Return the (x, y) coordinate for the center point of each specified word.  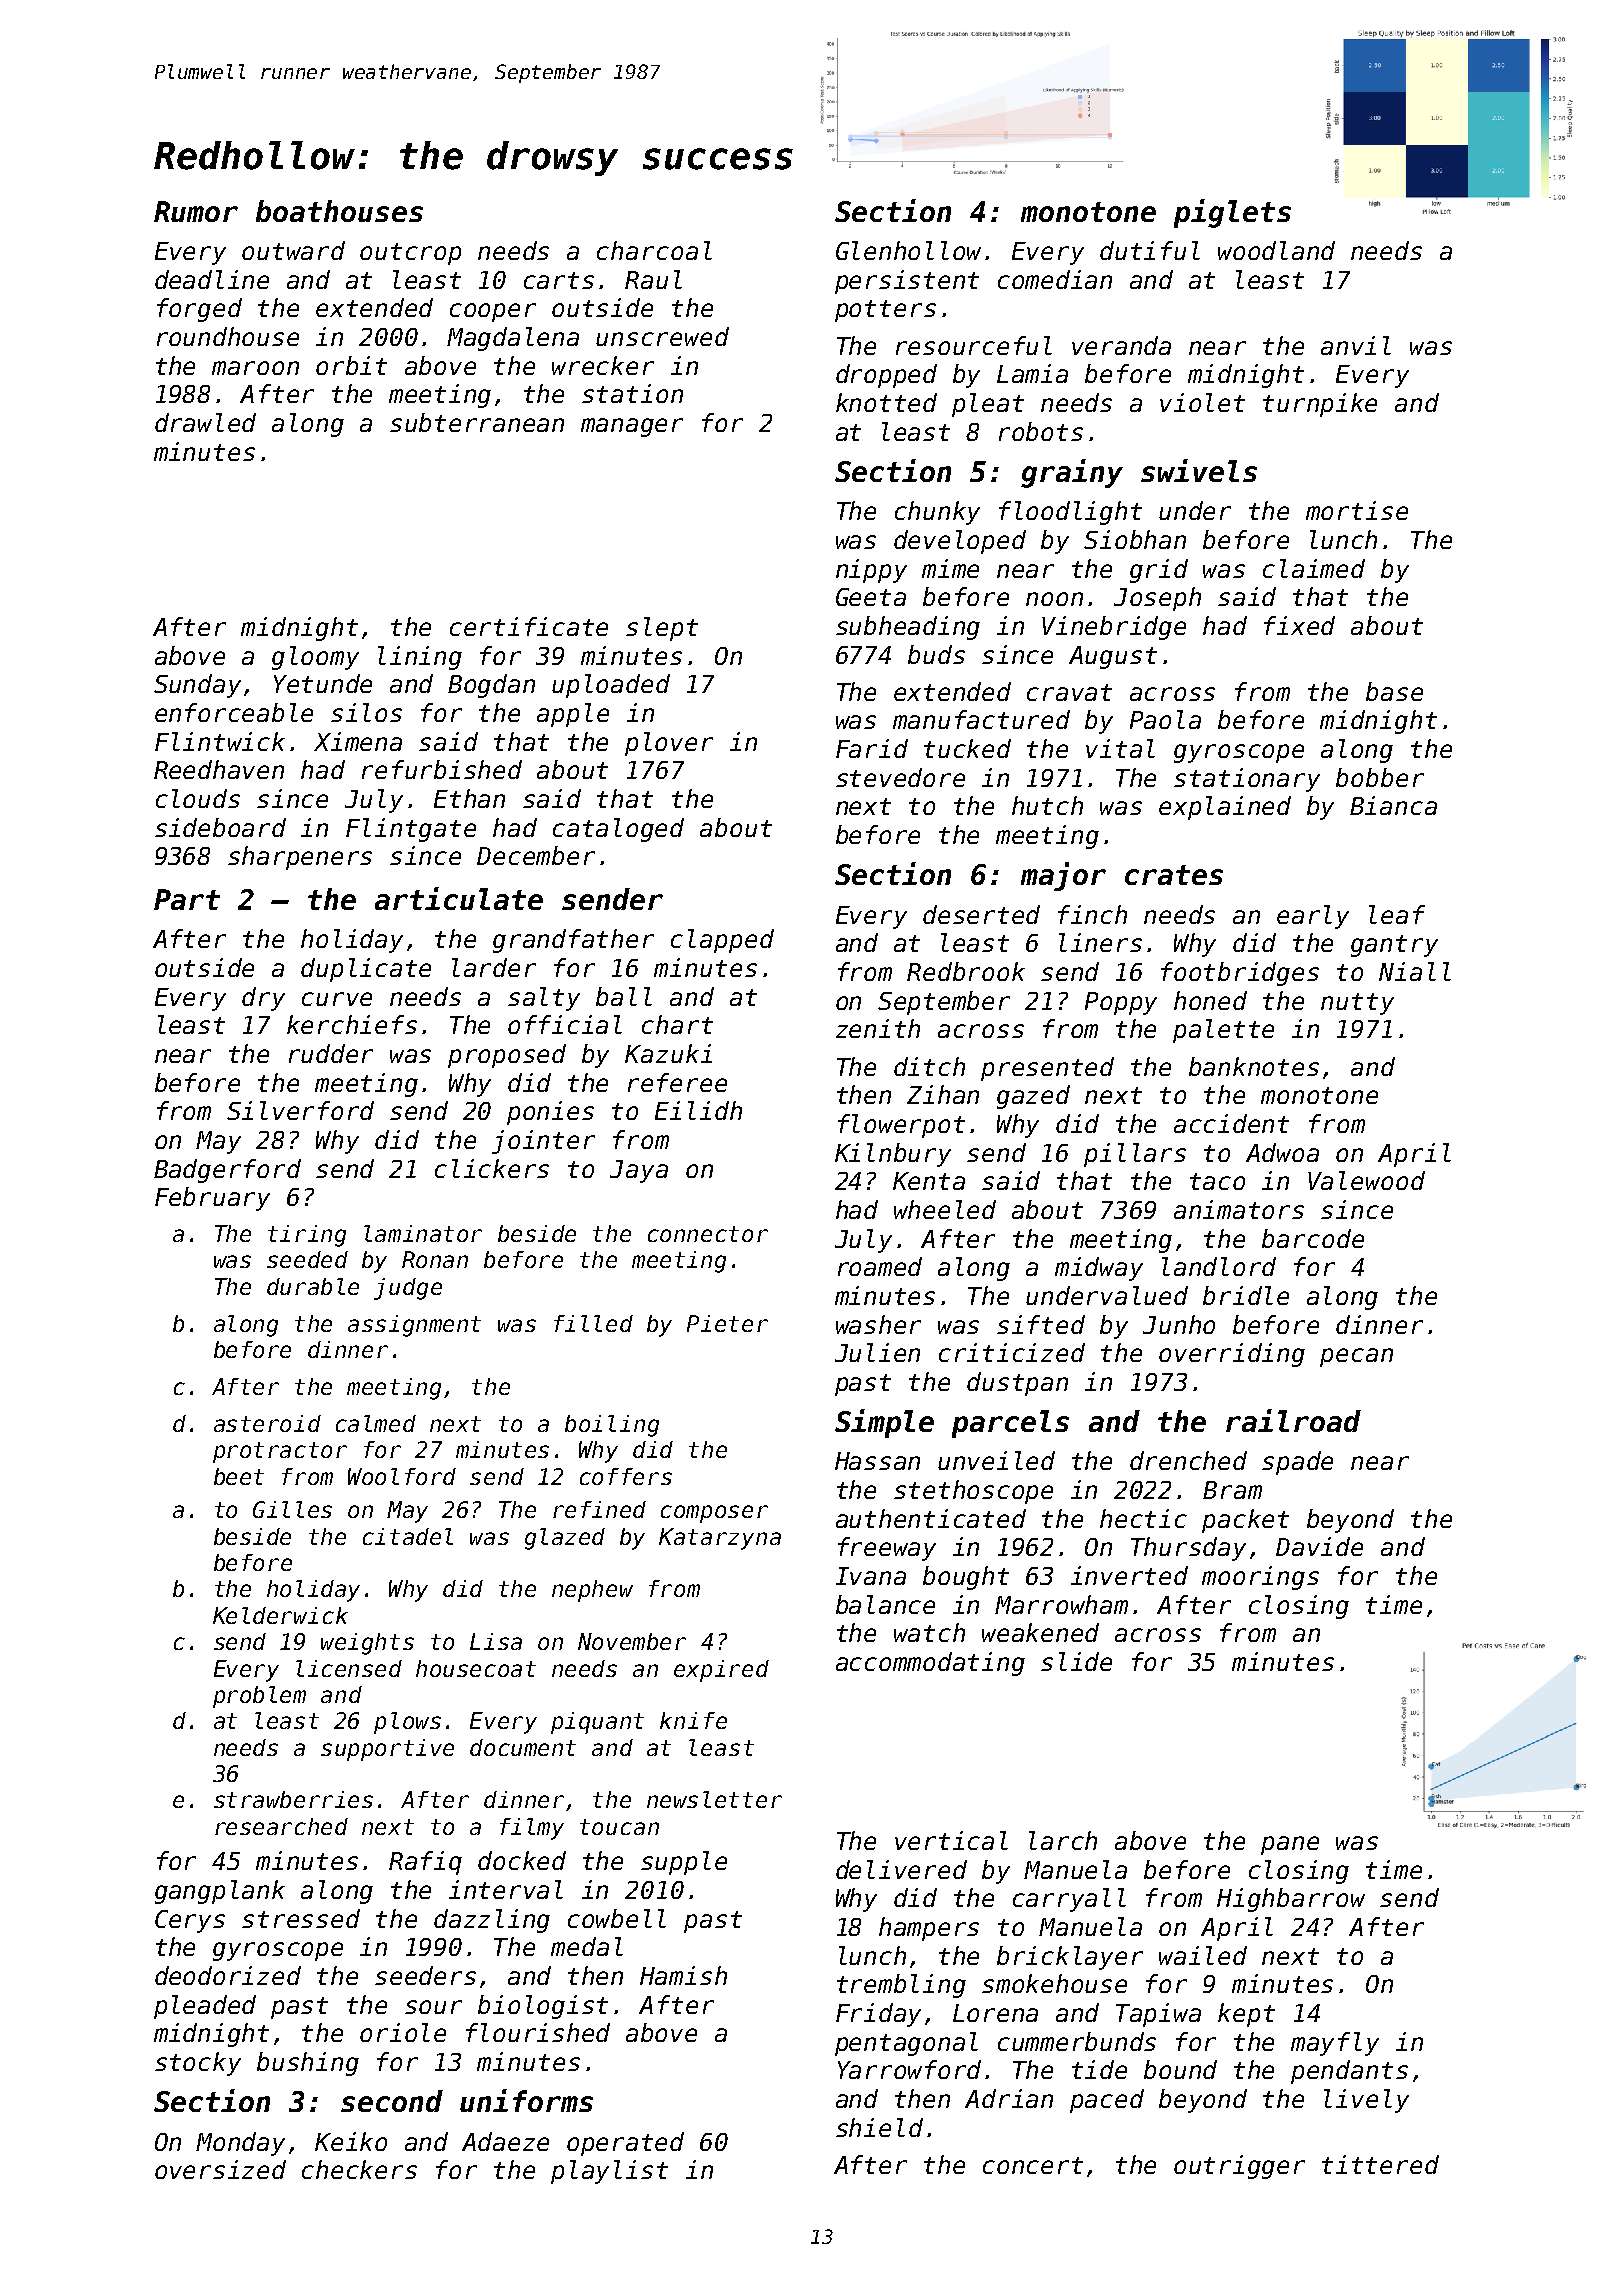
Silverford (300, 1110)
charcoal (654, 250)
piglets (1232, 213)
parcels (1010, 1424)
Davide (1319, 1546)
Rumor (196, 211)
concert (1033, 2165)
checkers (359, 2169)
